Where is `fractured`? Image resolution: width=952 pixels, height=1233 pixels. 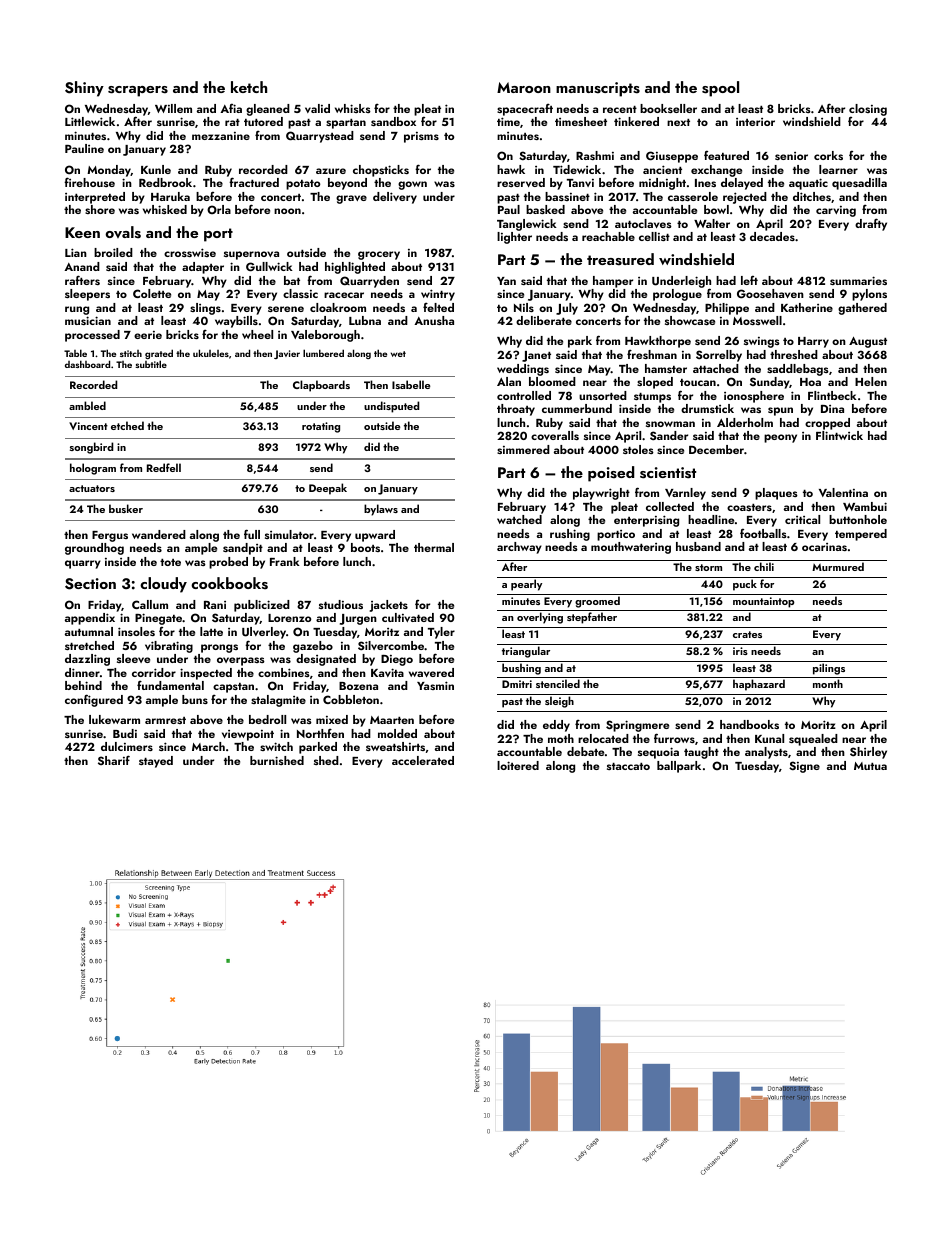 fractured is located at coordinates (254, 182).
